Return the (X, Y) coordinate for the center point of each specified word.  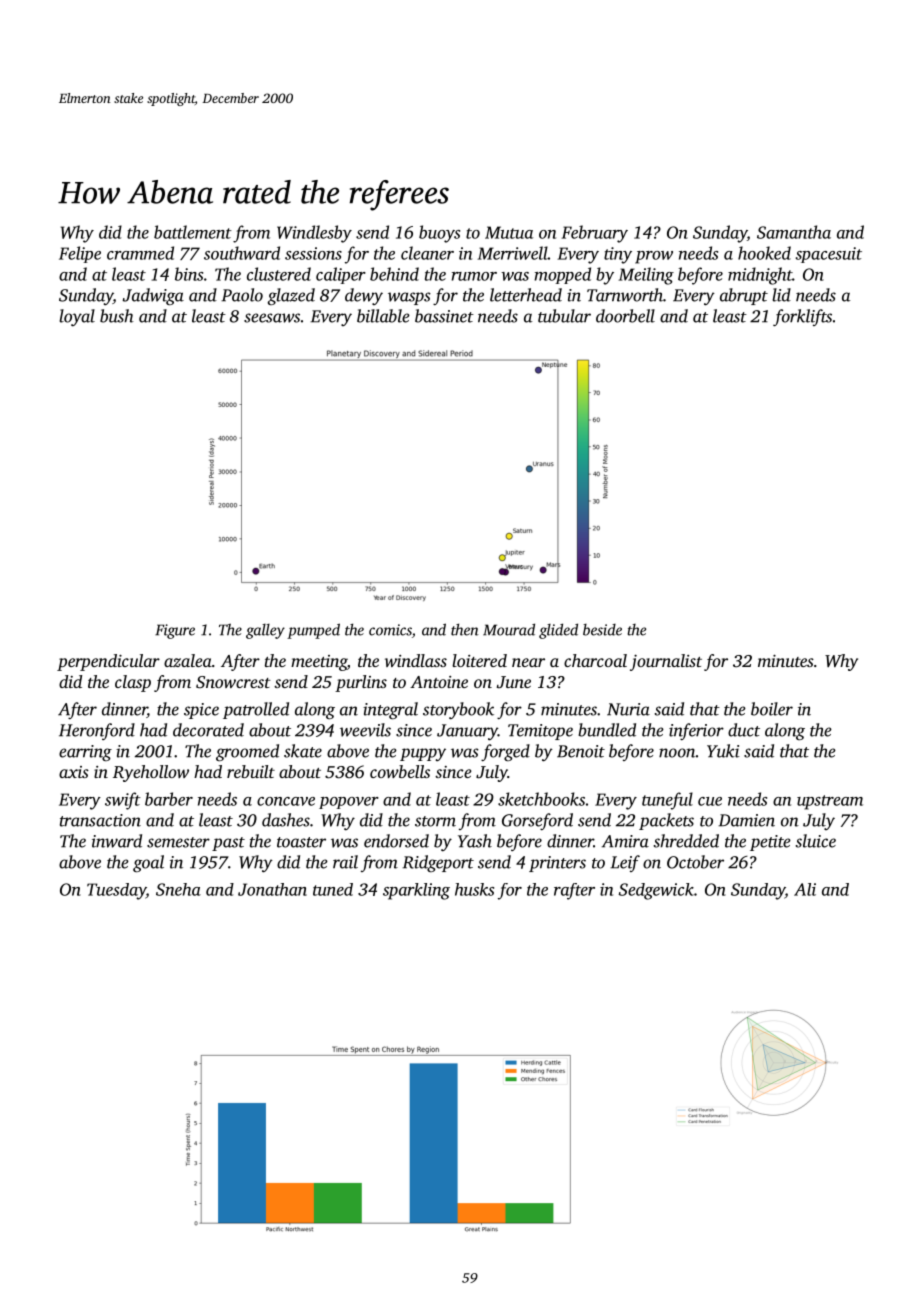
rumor (474, 276)
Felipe (80, 254)
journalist (666, 662)
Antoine (439, 682)
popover (349, 803)
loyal (77, 318)
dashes (286, 820)
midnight (760, 276)
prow (654, 257)
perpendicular (108, 662)
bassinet (444, 316)
